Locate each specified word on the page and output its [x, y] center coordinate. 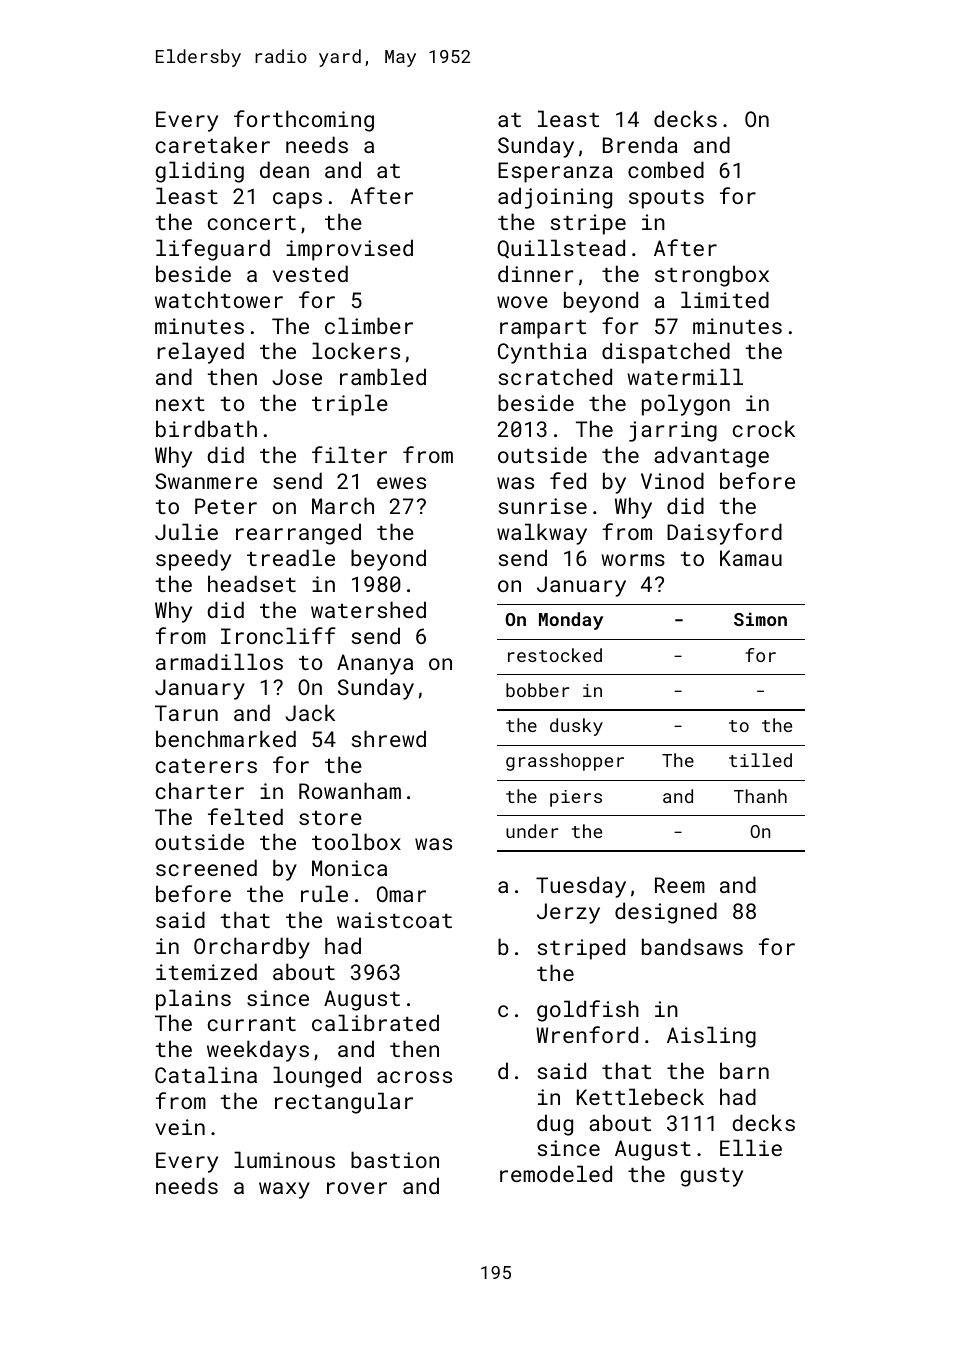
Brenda [640, 144]
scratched [555, 376]
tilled [760, 760]
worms [633, 560]
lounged [317, 1077]
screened [206, 867]
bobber [537, 690]
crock [764, 428]
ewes [401, 483]
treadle [291, 557]
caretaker [213, 144]
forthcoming [304, 121]
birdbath [206, 428]
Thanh [760, 796]
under [532, 831]
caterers [206, 766]
